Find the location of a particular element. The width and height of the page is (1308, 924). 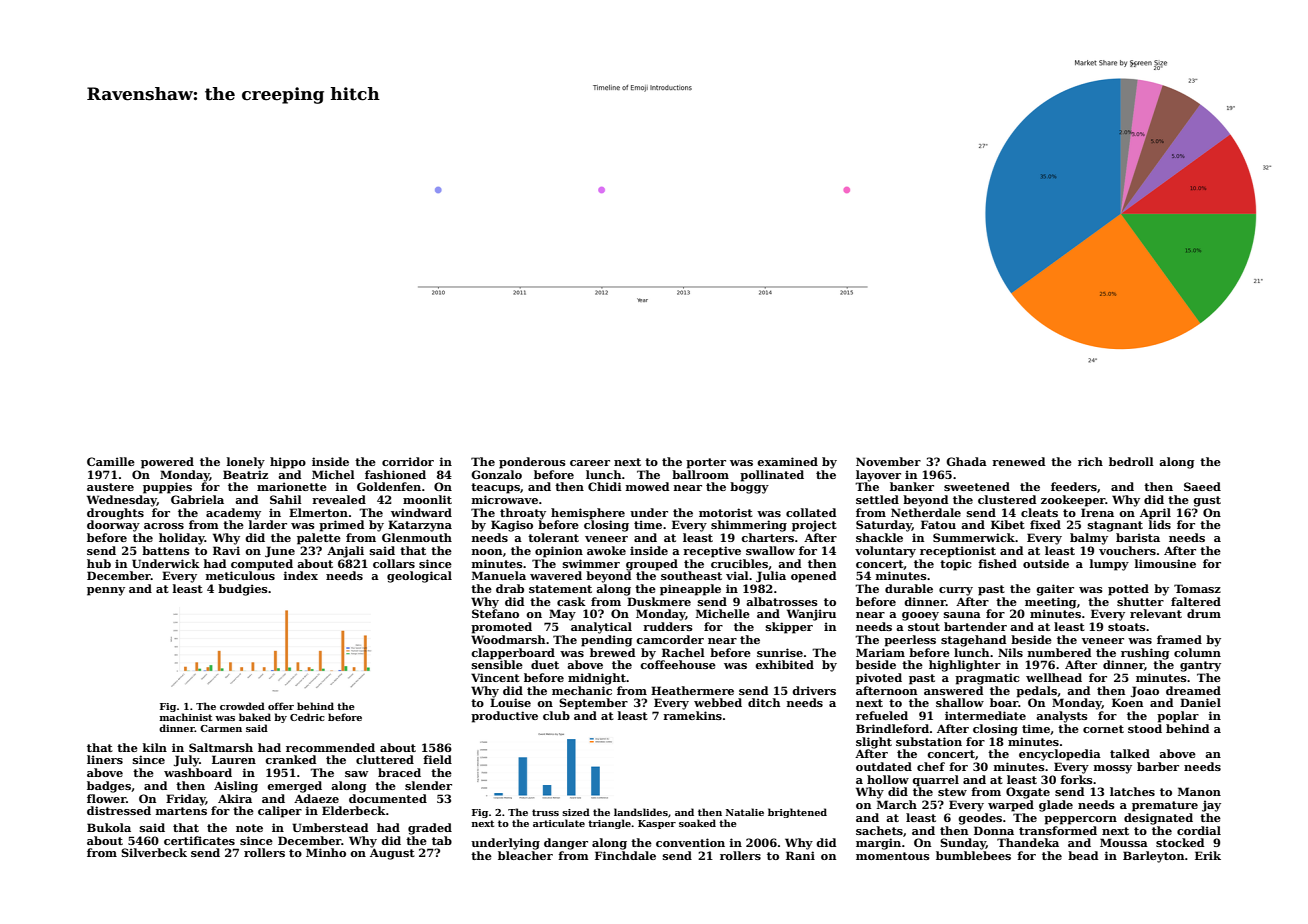

Silverbeck is located at coordinates (154, 852).
